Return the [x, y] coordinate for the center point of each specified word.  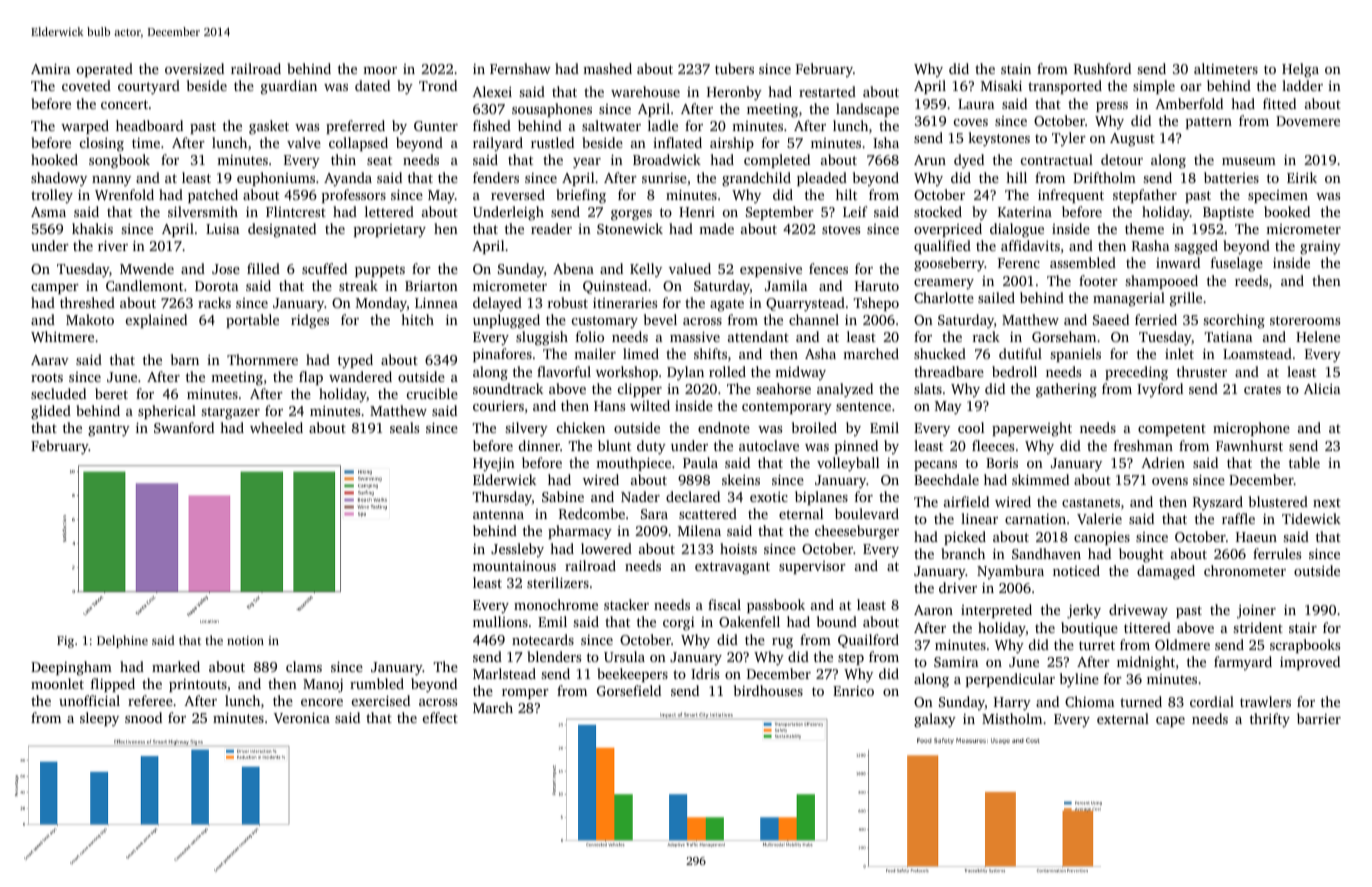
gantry [109, 430]
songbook [119, 161]
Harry [1012, 704]
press [1112, 107]
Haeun [1256, 537]
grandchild [756, 179]
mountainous [514, 566]
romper [525, 694]
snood [143, 717]
